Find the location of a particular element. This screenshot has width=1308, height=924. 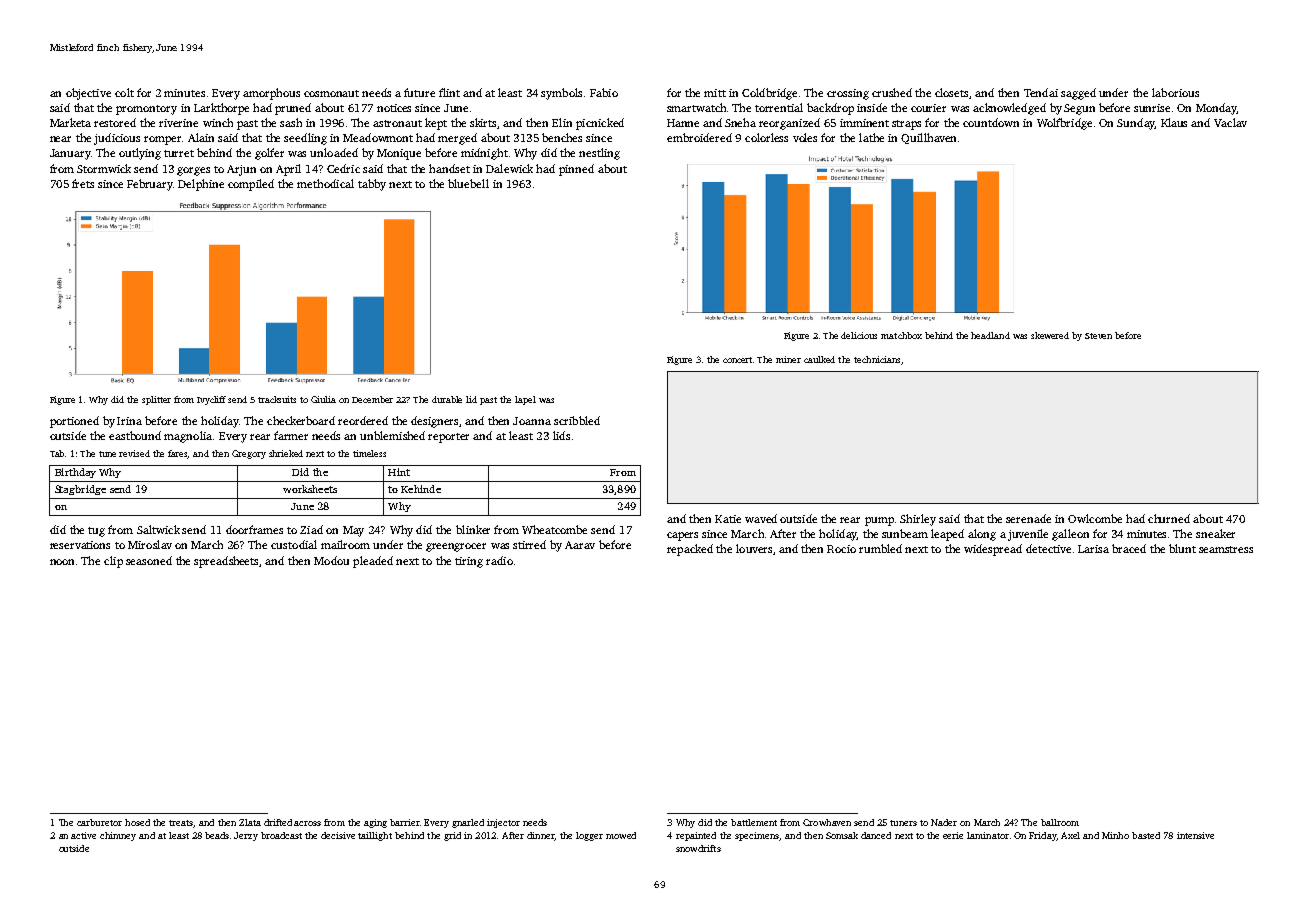

drifted is located at coordinates (278, 822).
